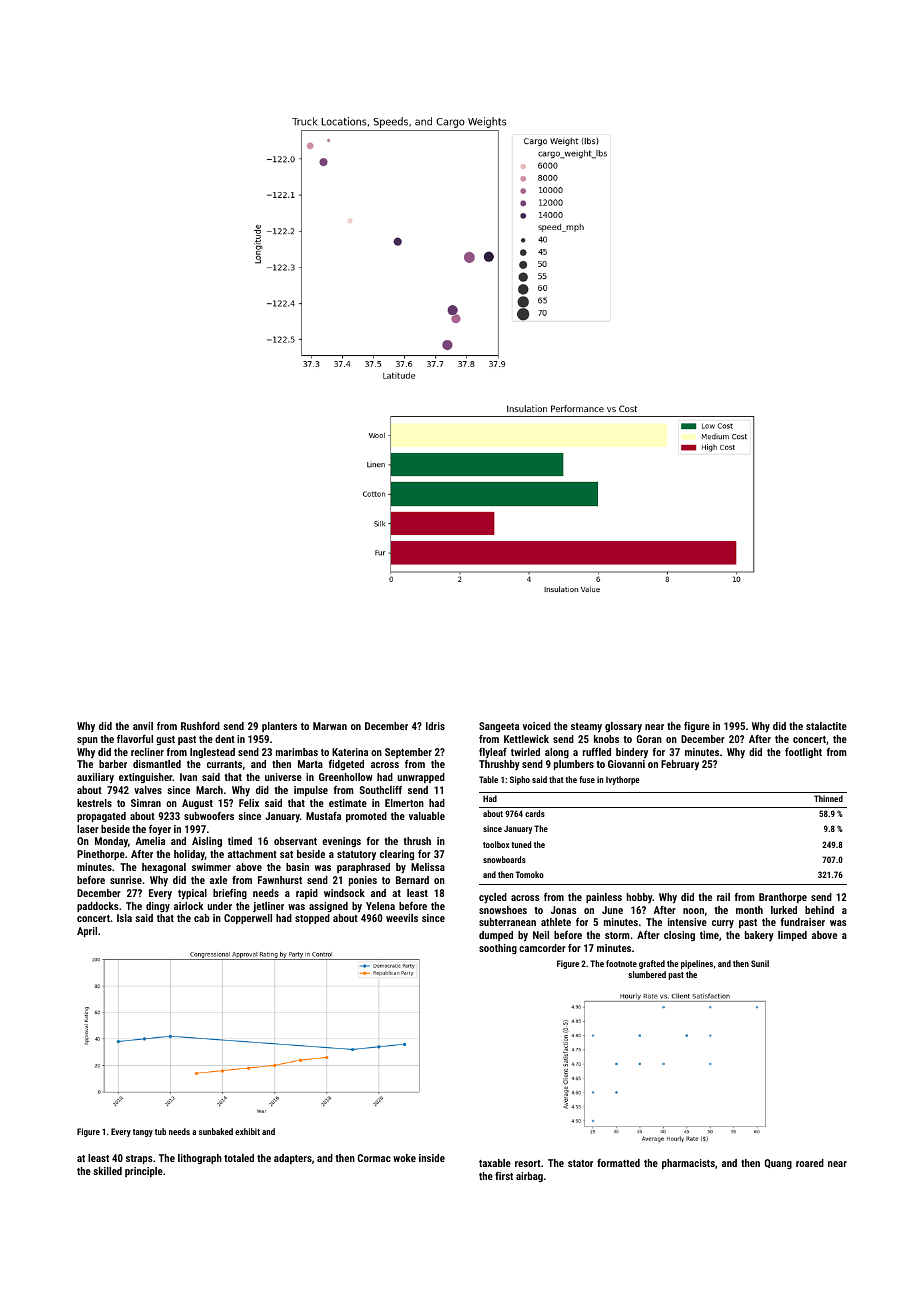 The height and width of the page is (1308, 924). Describe the element at coordinates (158, 907) in the page. I see `dingy` at that location.
